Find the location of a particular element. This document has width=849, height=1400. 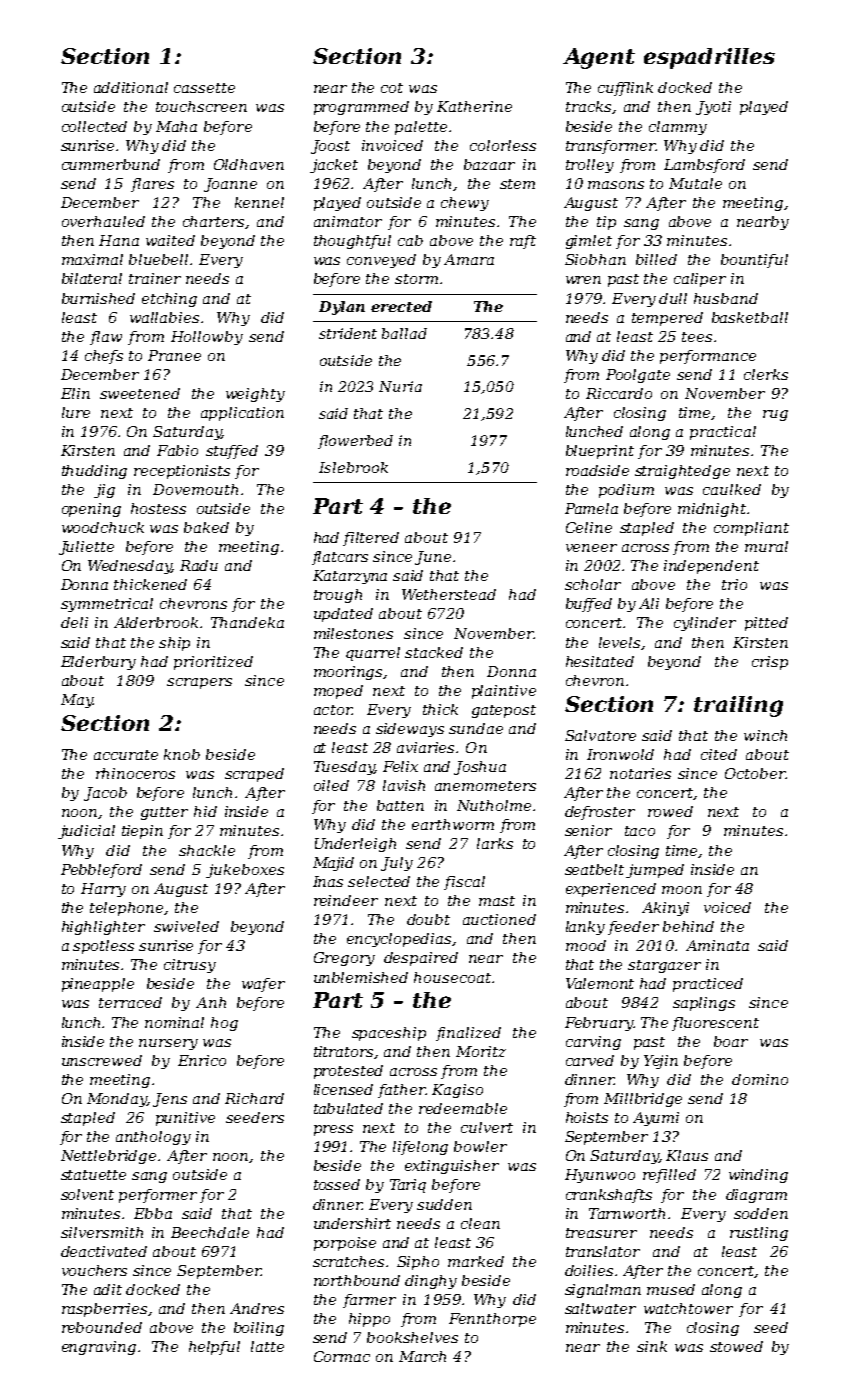

Beechdale is located at coordinates (210, 1232).
